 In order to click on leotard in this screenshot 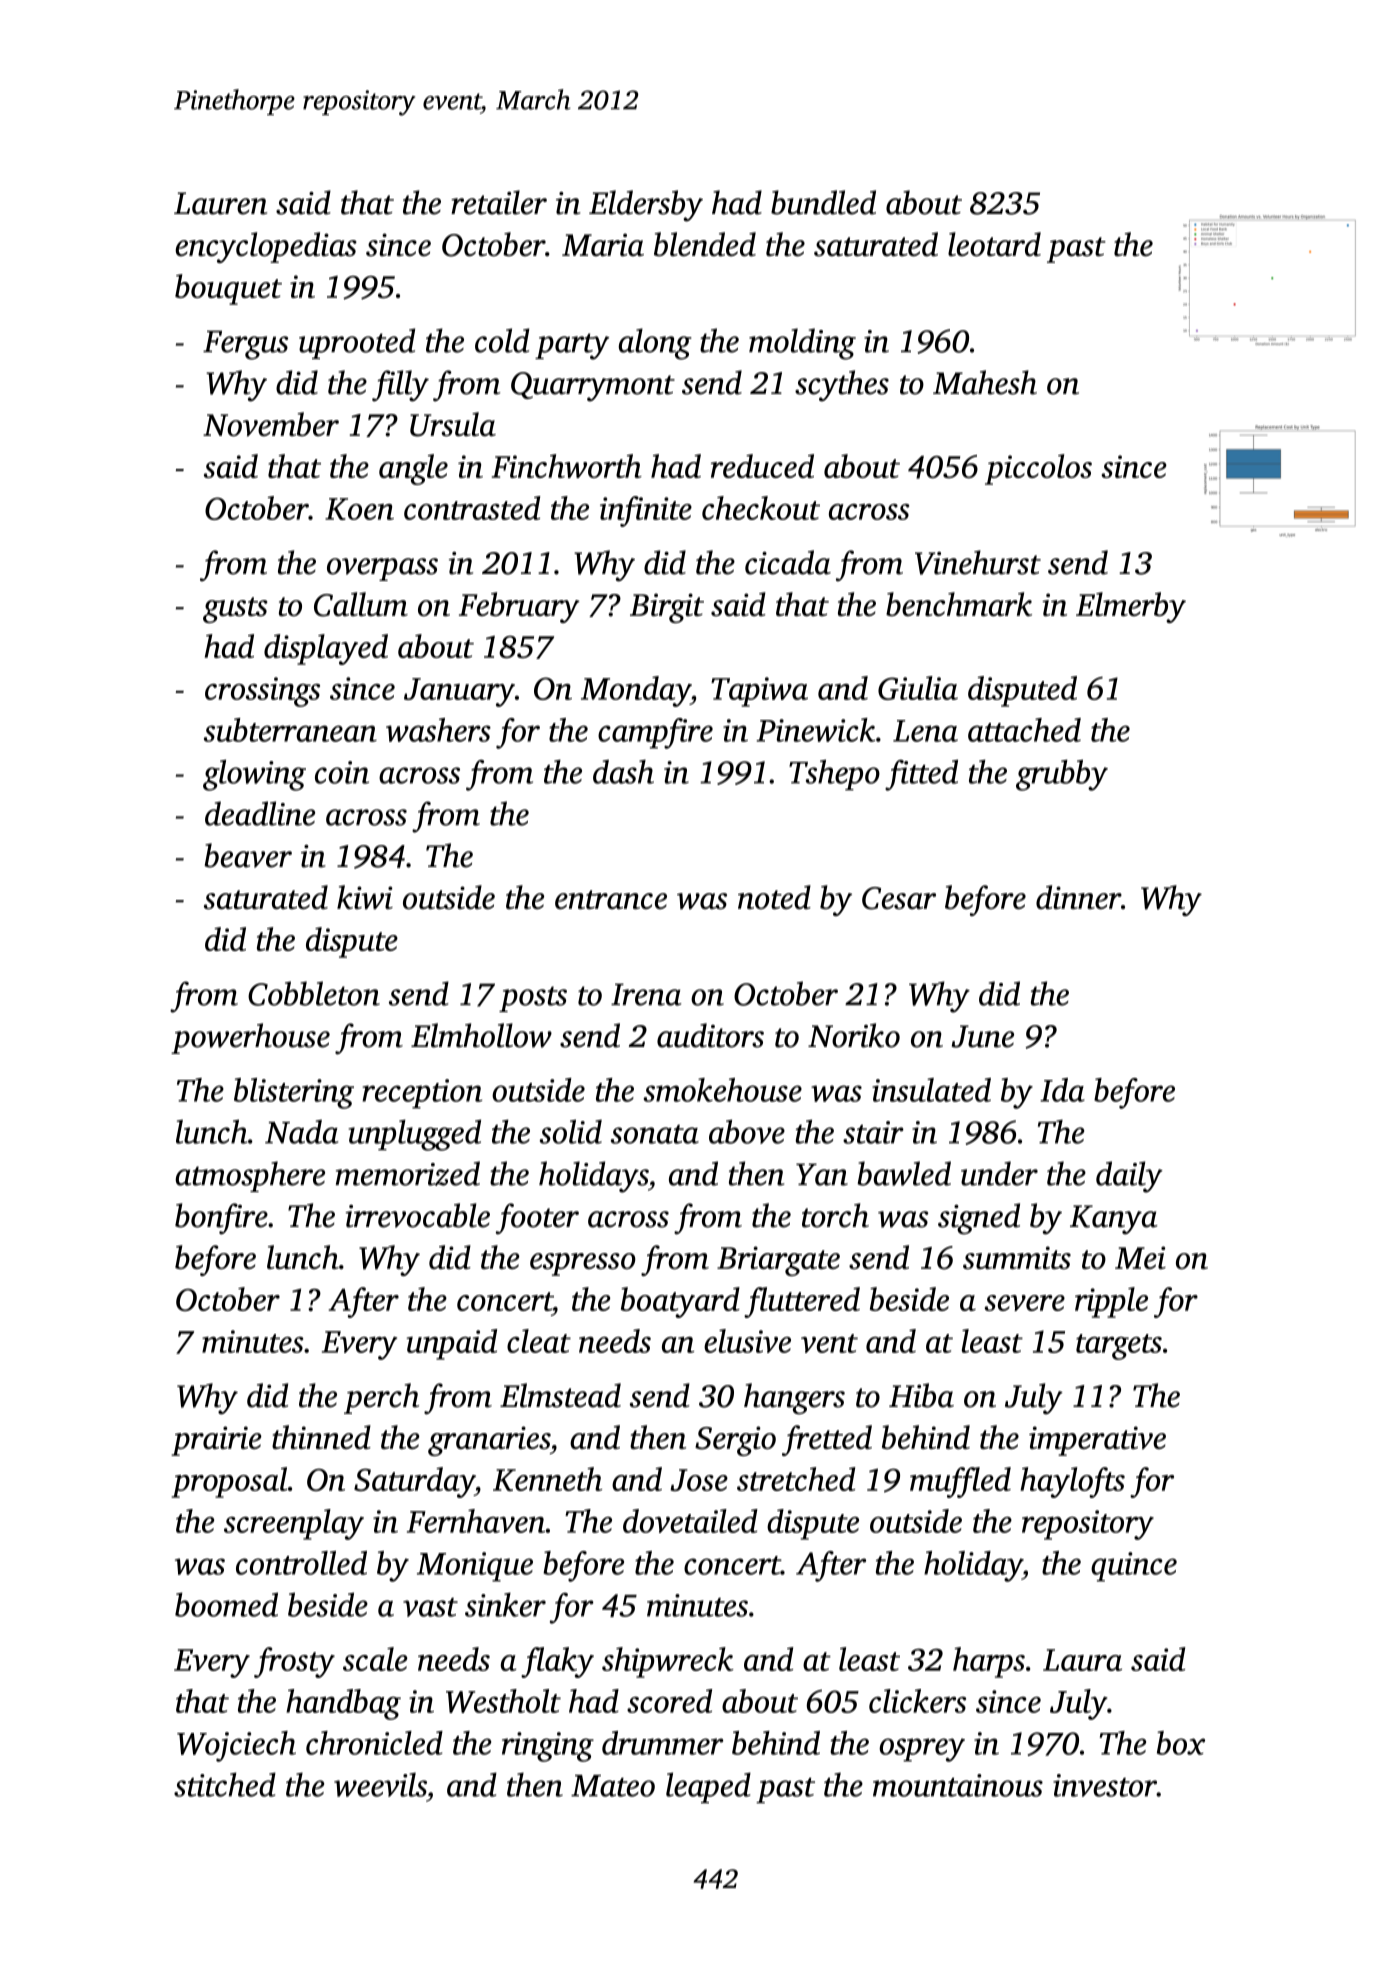, I will do `click(994, 244)`.
